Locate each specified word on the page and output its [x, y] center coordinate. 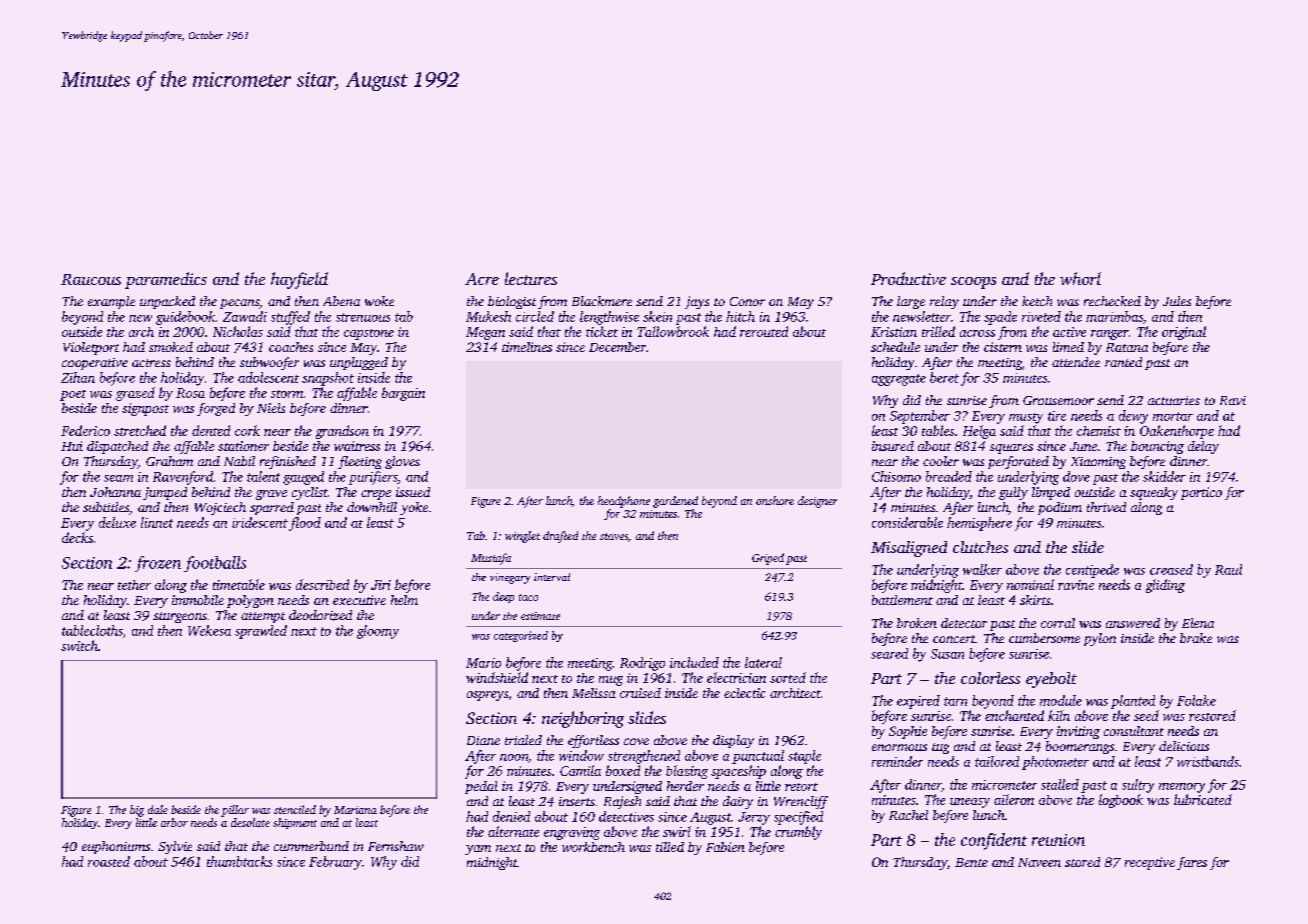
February [335, 863]
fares [1192, 863]
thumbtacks [239, 861]
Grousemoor [1058, 400]
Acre [482, 279]
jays [697, 302]
